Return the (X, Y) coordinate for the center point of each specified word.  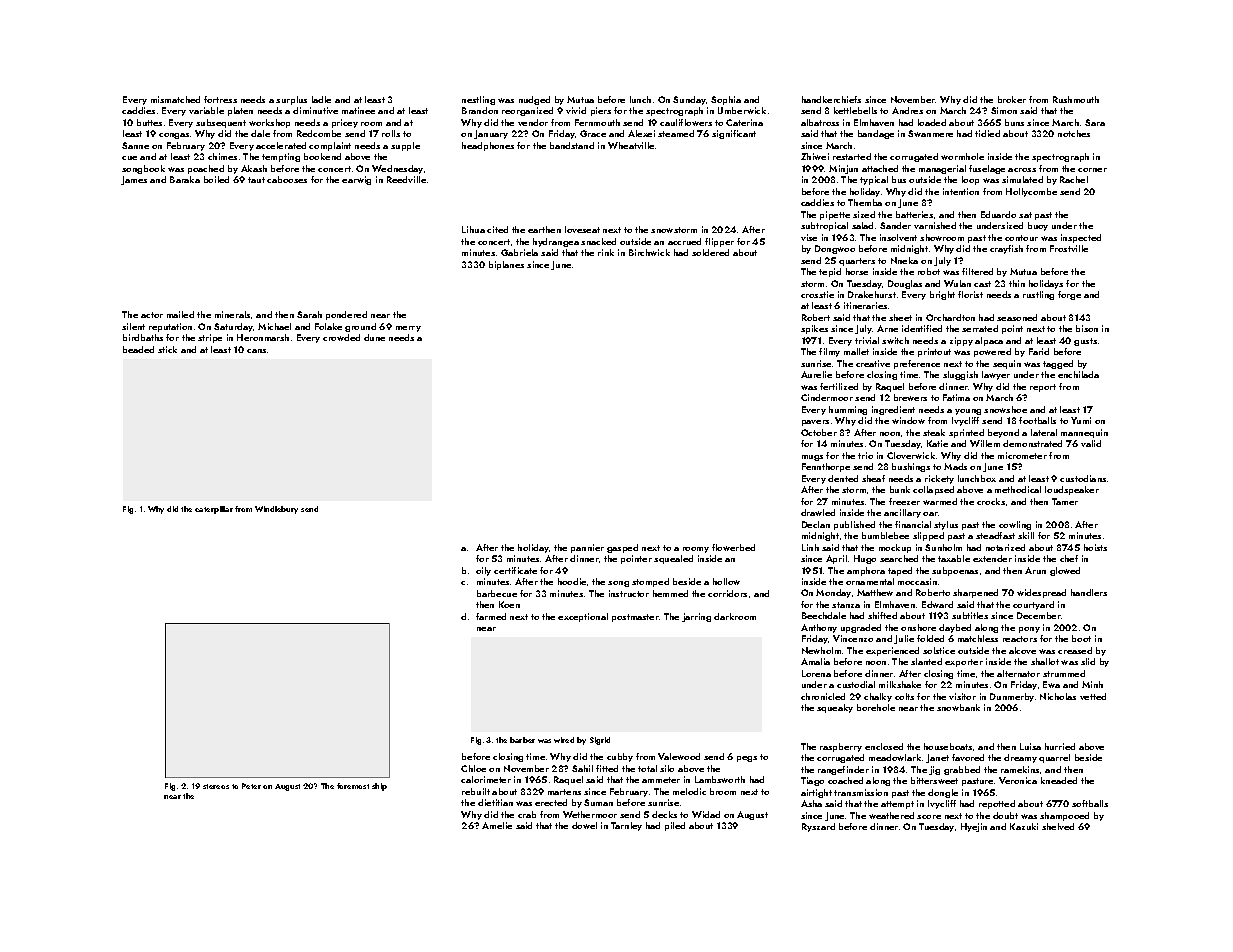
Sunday (689, 100)
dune (374, 337)
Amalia (815, 661)
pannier (587, 548)
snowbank (958, 707)
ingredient (893, 410)
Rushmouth (1076, 99)
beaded (138, 349)
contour (1021, 238)
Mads (955, 466)
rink (606, 252)
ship (379, 787)
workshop (269, 123)
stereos (216, 786)
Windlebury (276, 510)
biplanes (506, 265)
